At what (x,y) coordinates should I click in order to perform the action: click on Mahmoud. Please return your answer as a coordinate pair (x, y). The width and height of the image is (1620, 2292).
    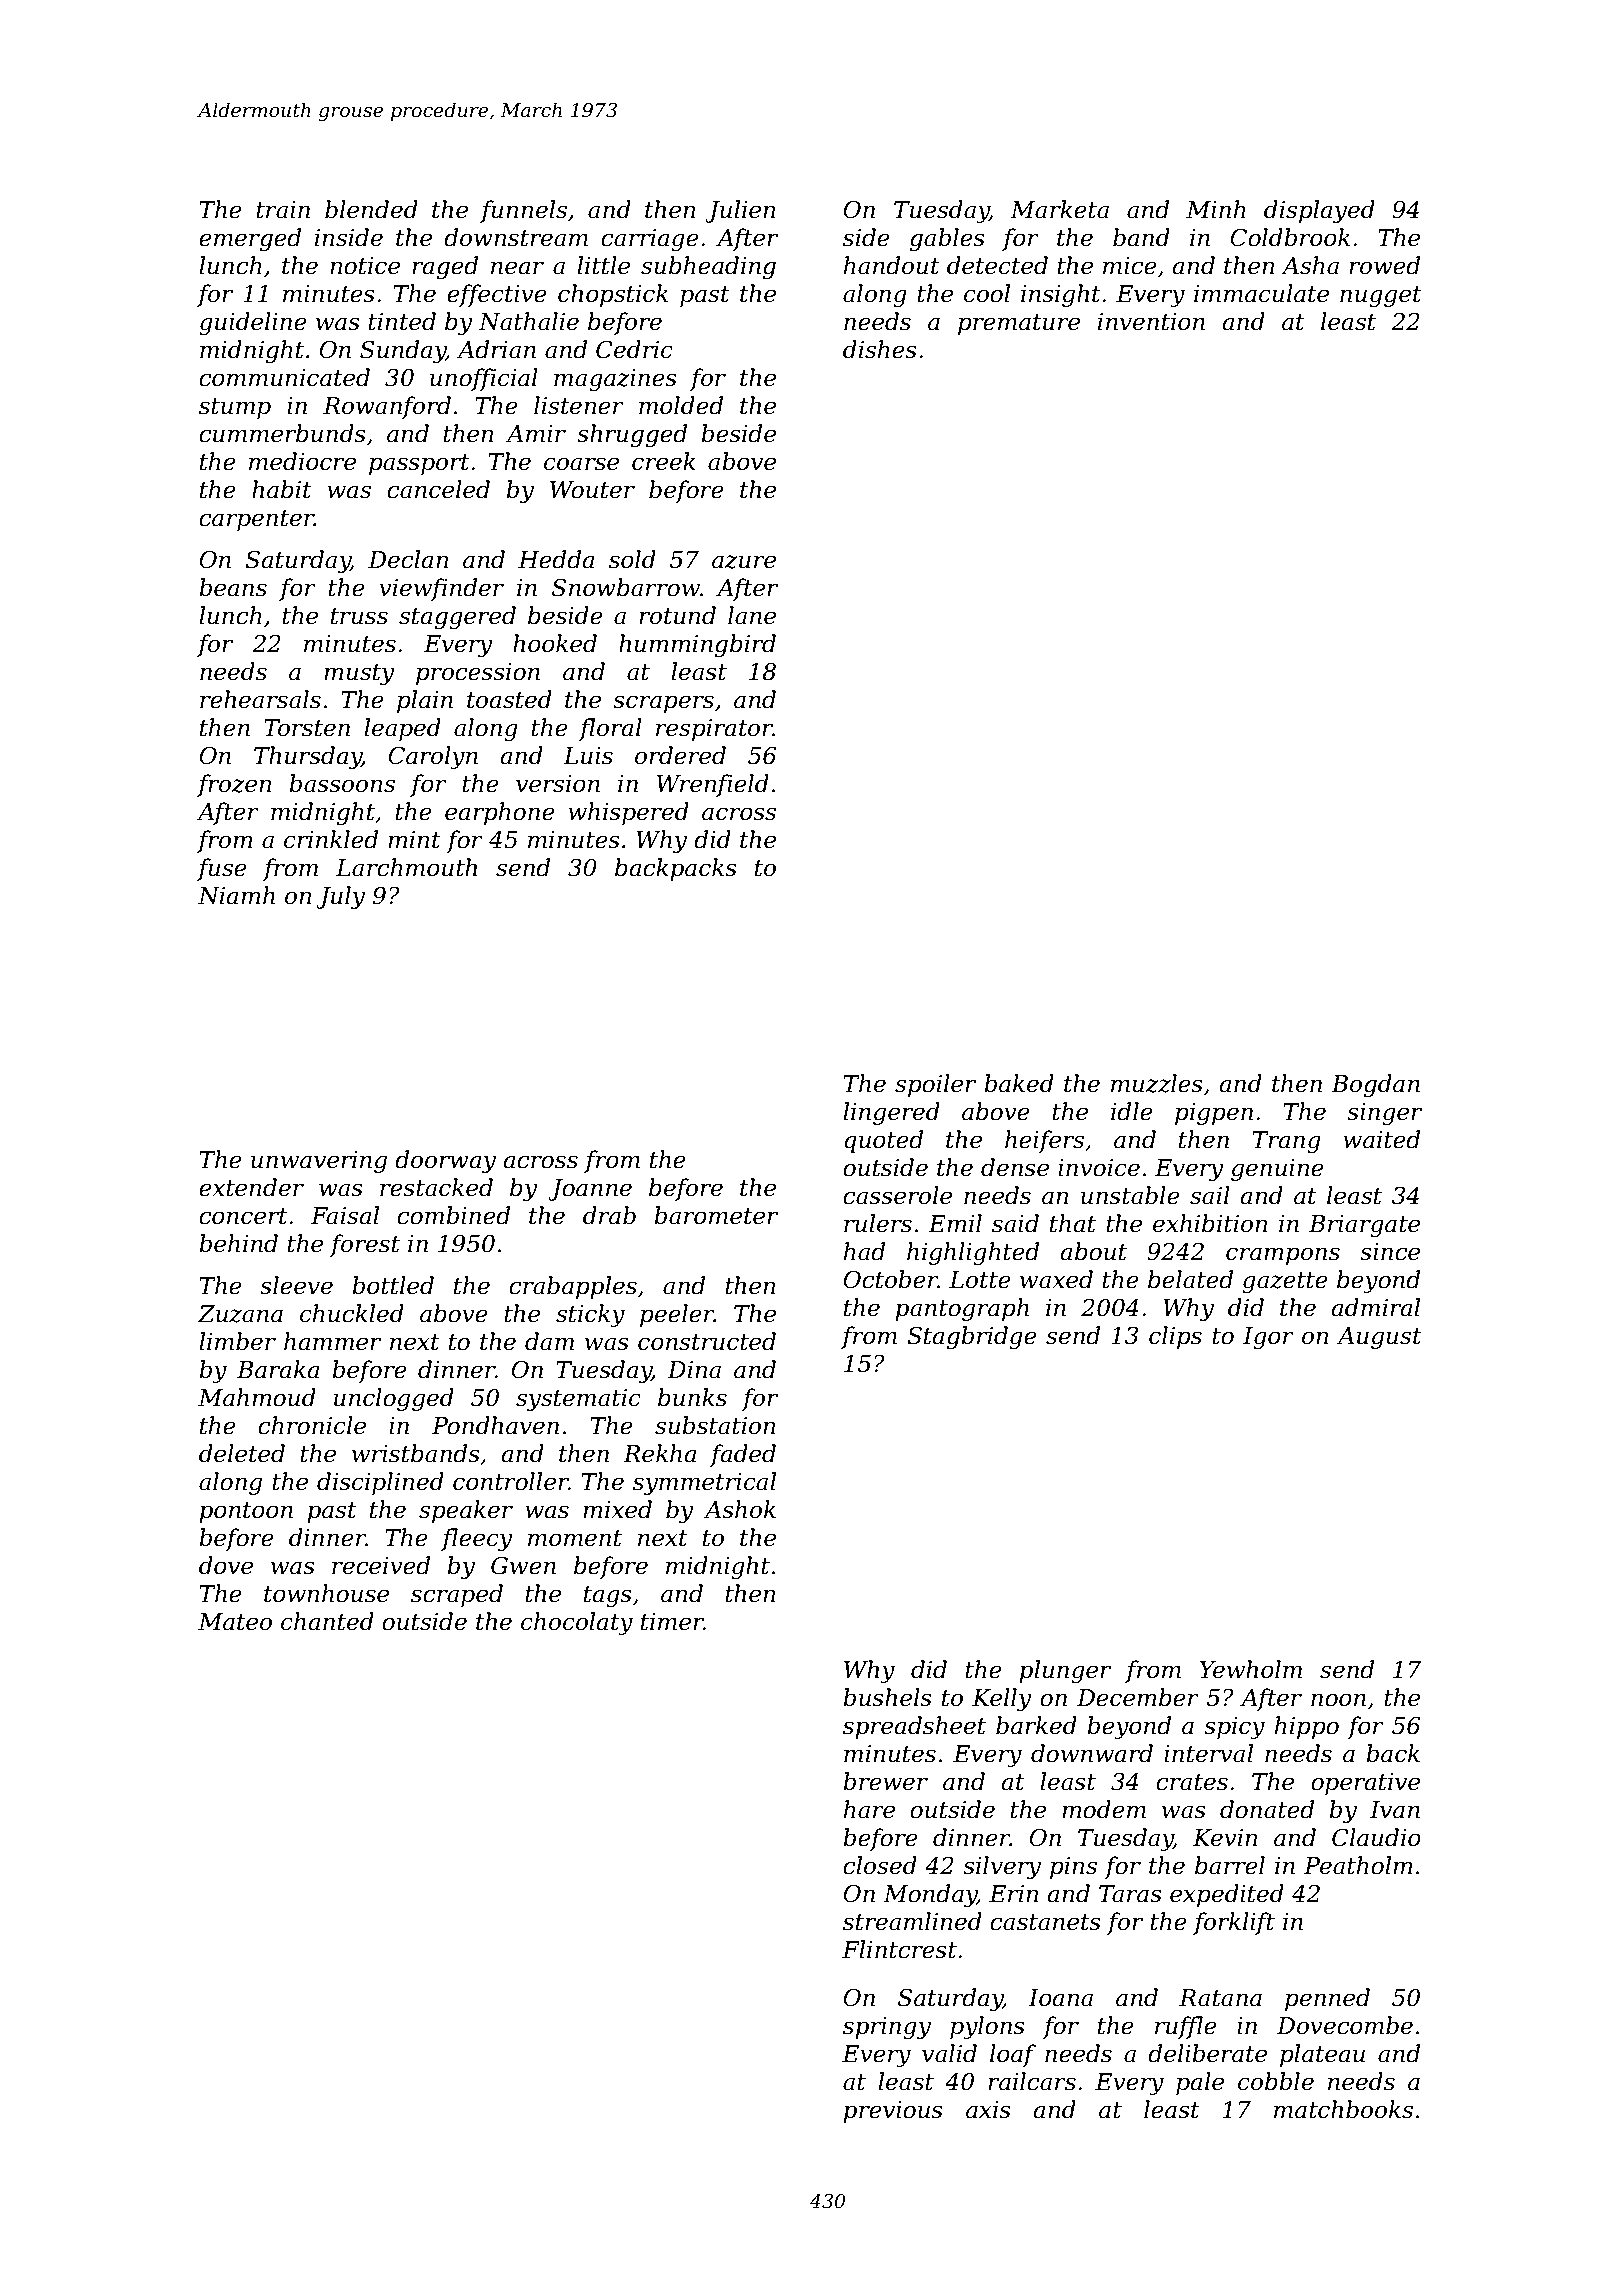
    Looking at the image, I should click on (257, 1397).
